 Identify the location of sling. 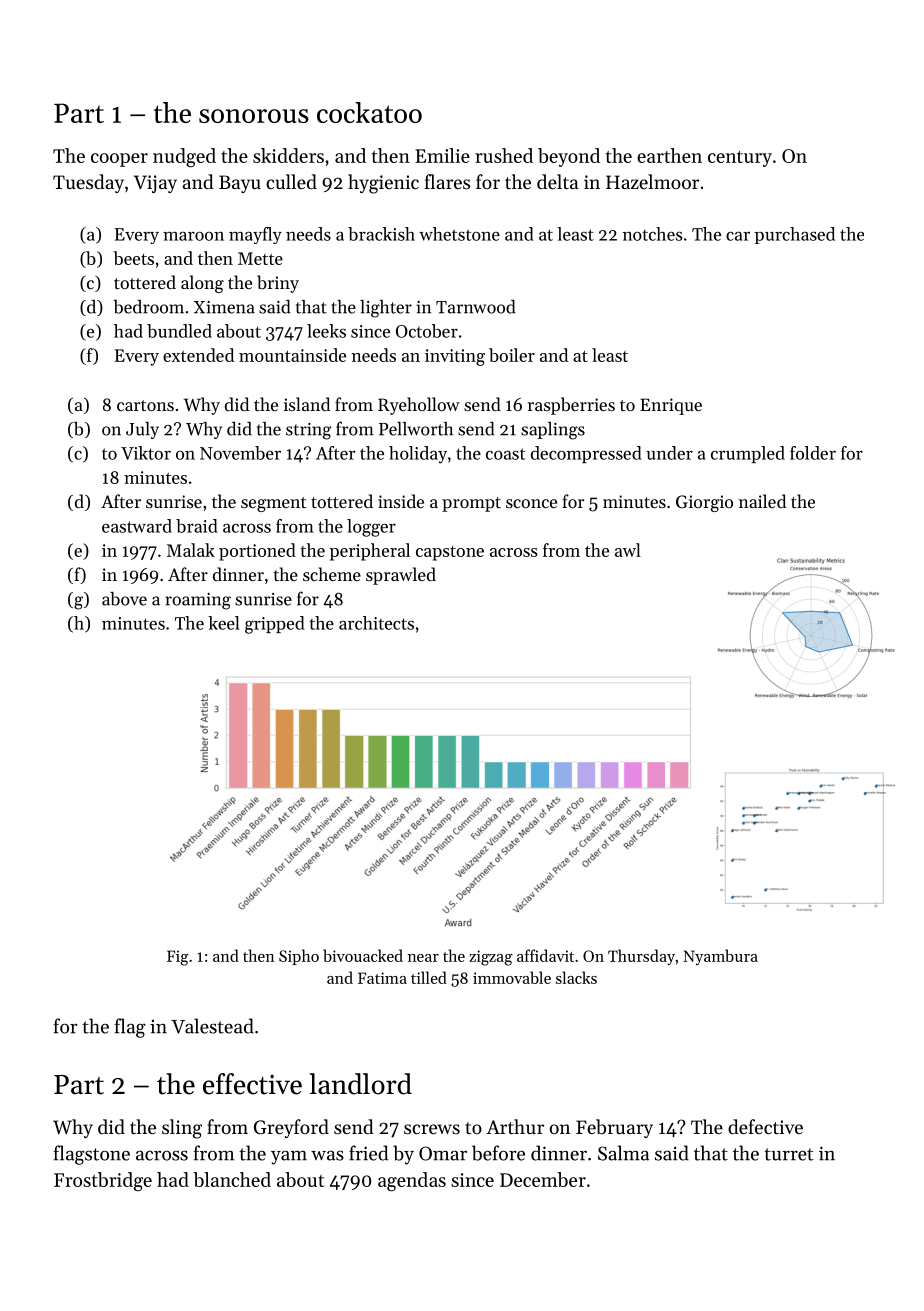
(182, 1129).
